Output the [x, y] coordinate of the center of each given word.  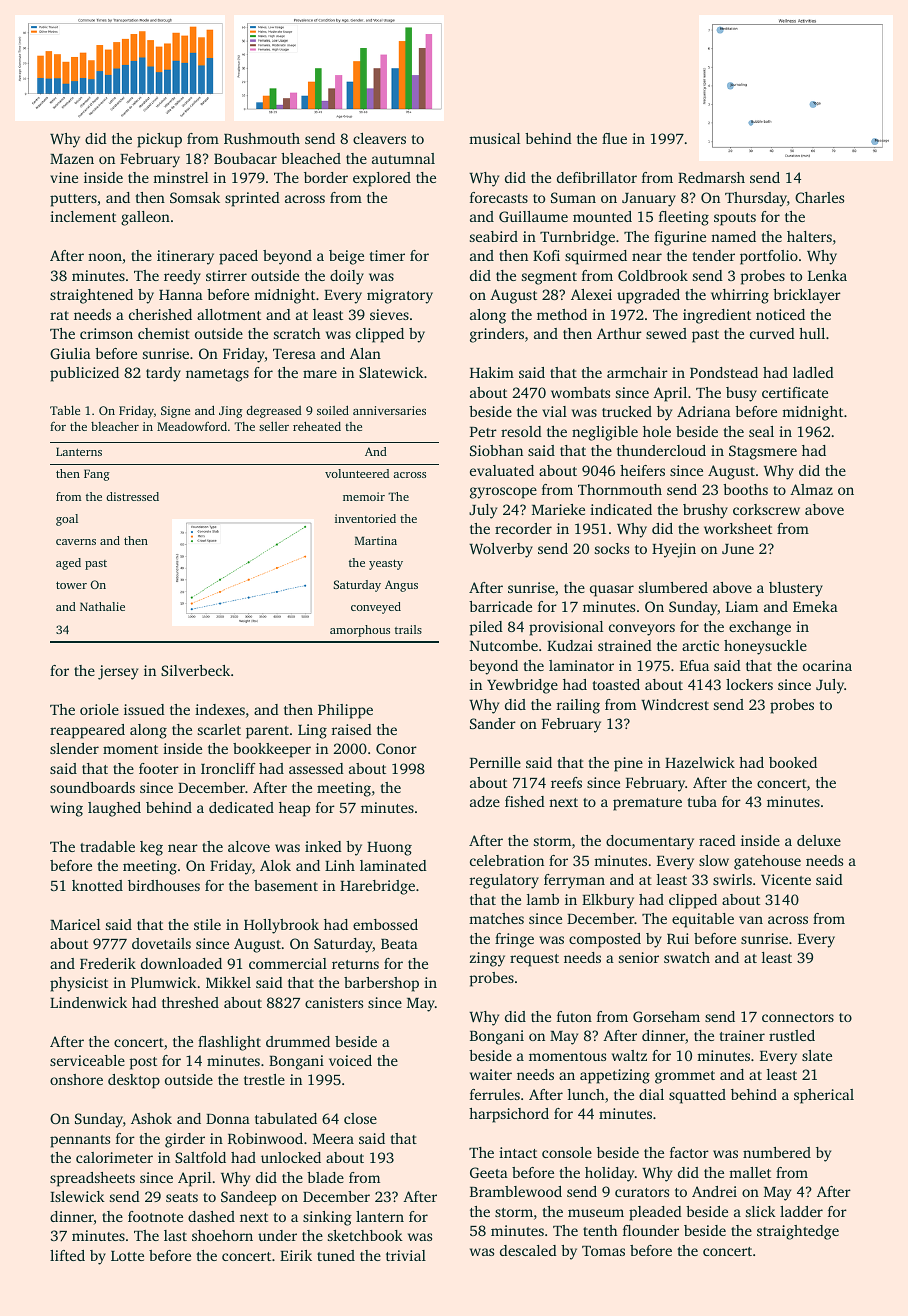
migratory [400, 296]
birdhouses [164, 885]
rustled [792, 1035]
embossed [385, 924]
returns [355, 964]
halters [809, 236]
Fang [97, 475]
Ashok [151, 1118]
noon [105, 257]
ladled [813, 372]
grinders [497, 335]
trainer [742, 1035]
